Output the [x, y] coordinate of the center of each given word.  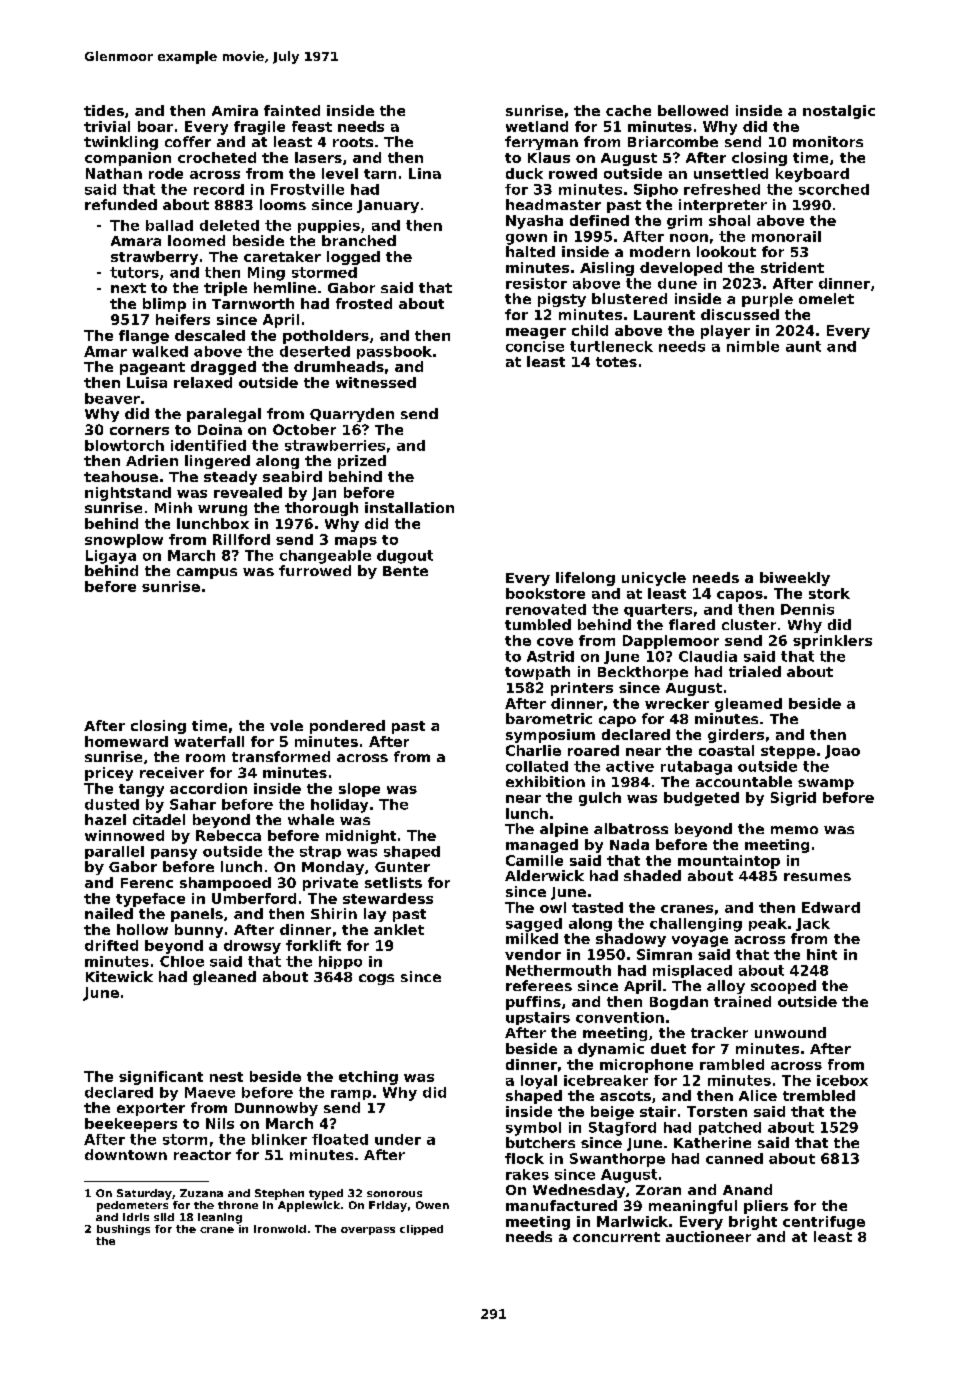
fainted [292, 110]
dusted [112, 804]
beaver [112, 398]
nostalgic [839, 112]
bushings [123, 1230]
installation [409, 507]
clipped [421, 1230]
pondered [347, 727]
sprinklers [832, 642]
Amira [235, 110]
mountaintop [729, 862]
